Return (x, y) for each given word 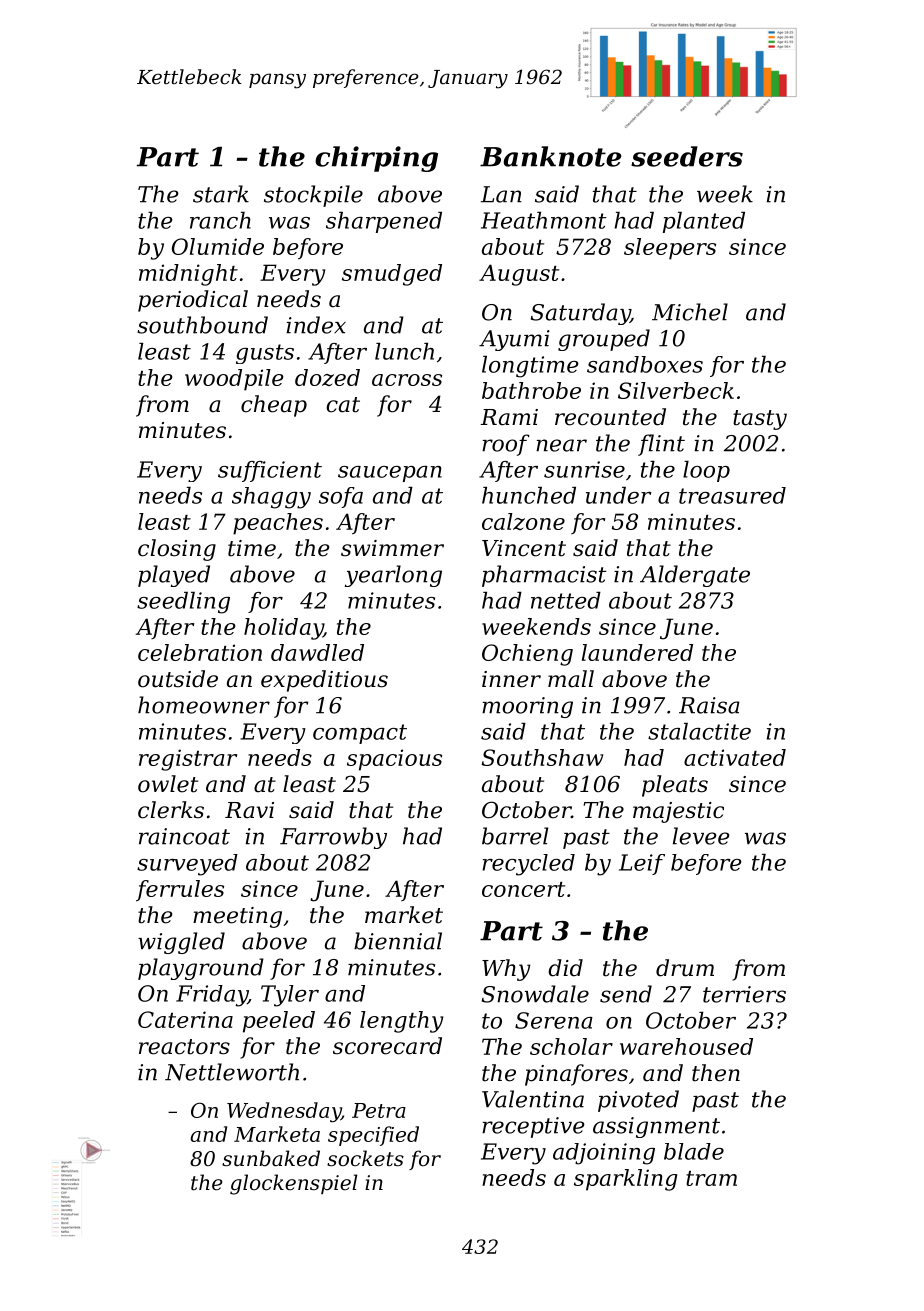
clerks (171, 810)
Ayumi (514, 340)
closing (177, 550)
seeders (687, 156)
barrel (515, 836)
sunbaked (271, 1158)
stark (221, 194)
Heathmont (544, 220)
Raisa (709, 705)
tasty (760, 420)
